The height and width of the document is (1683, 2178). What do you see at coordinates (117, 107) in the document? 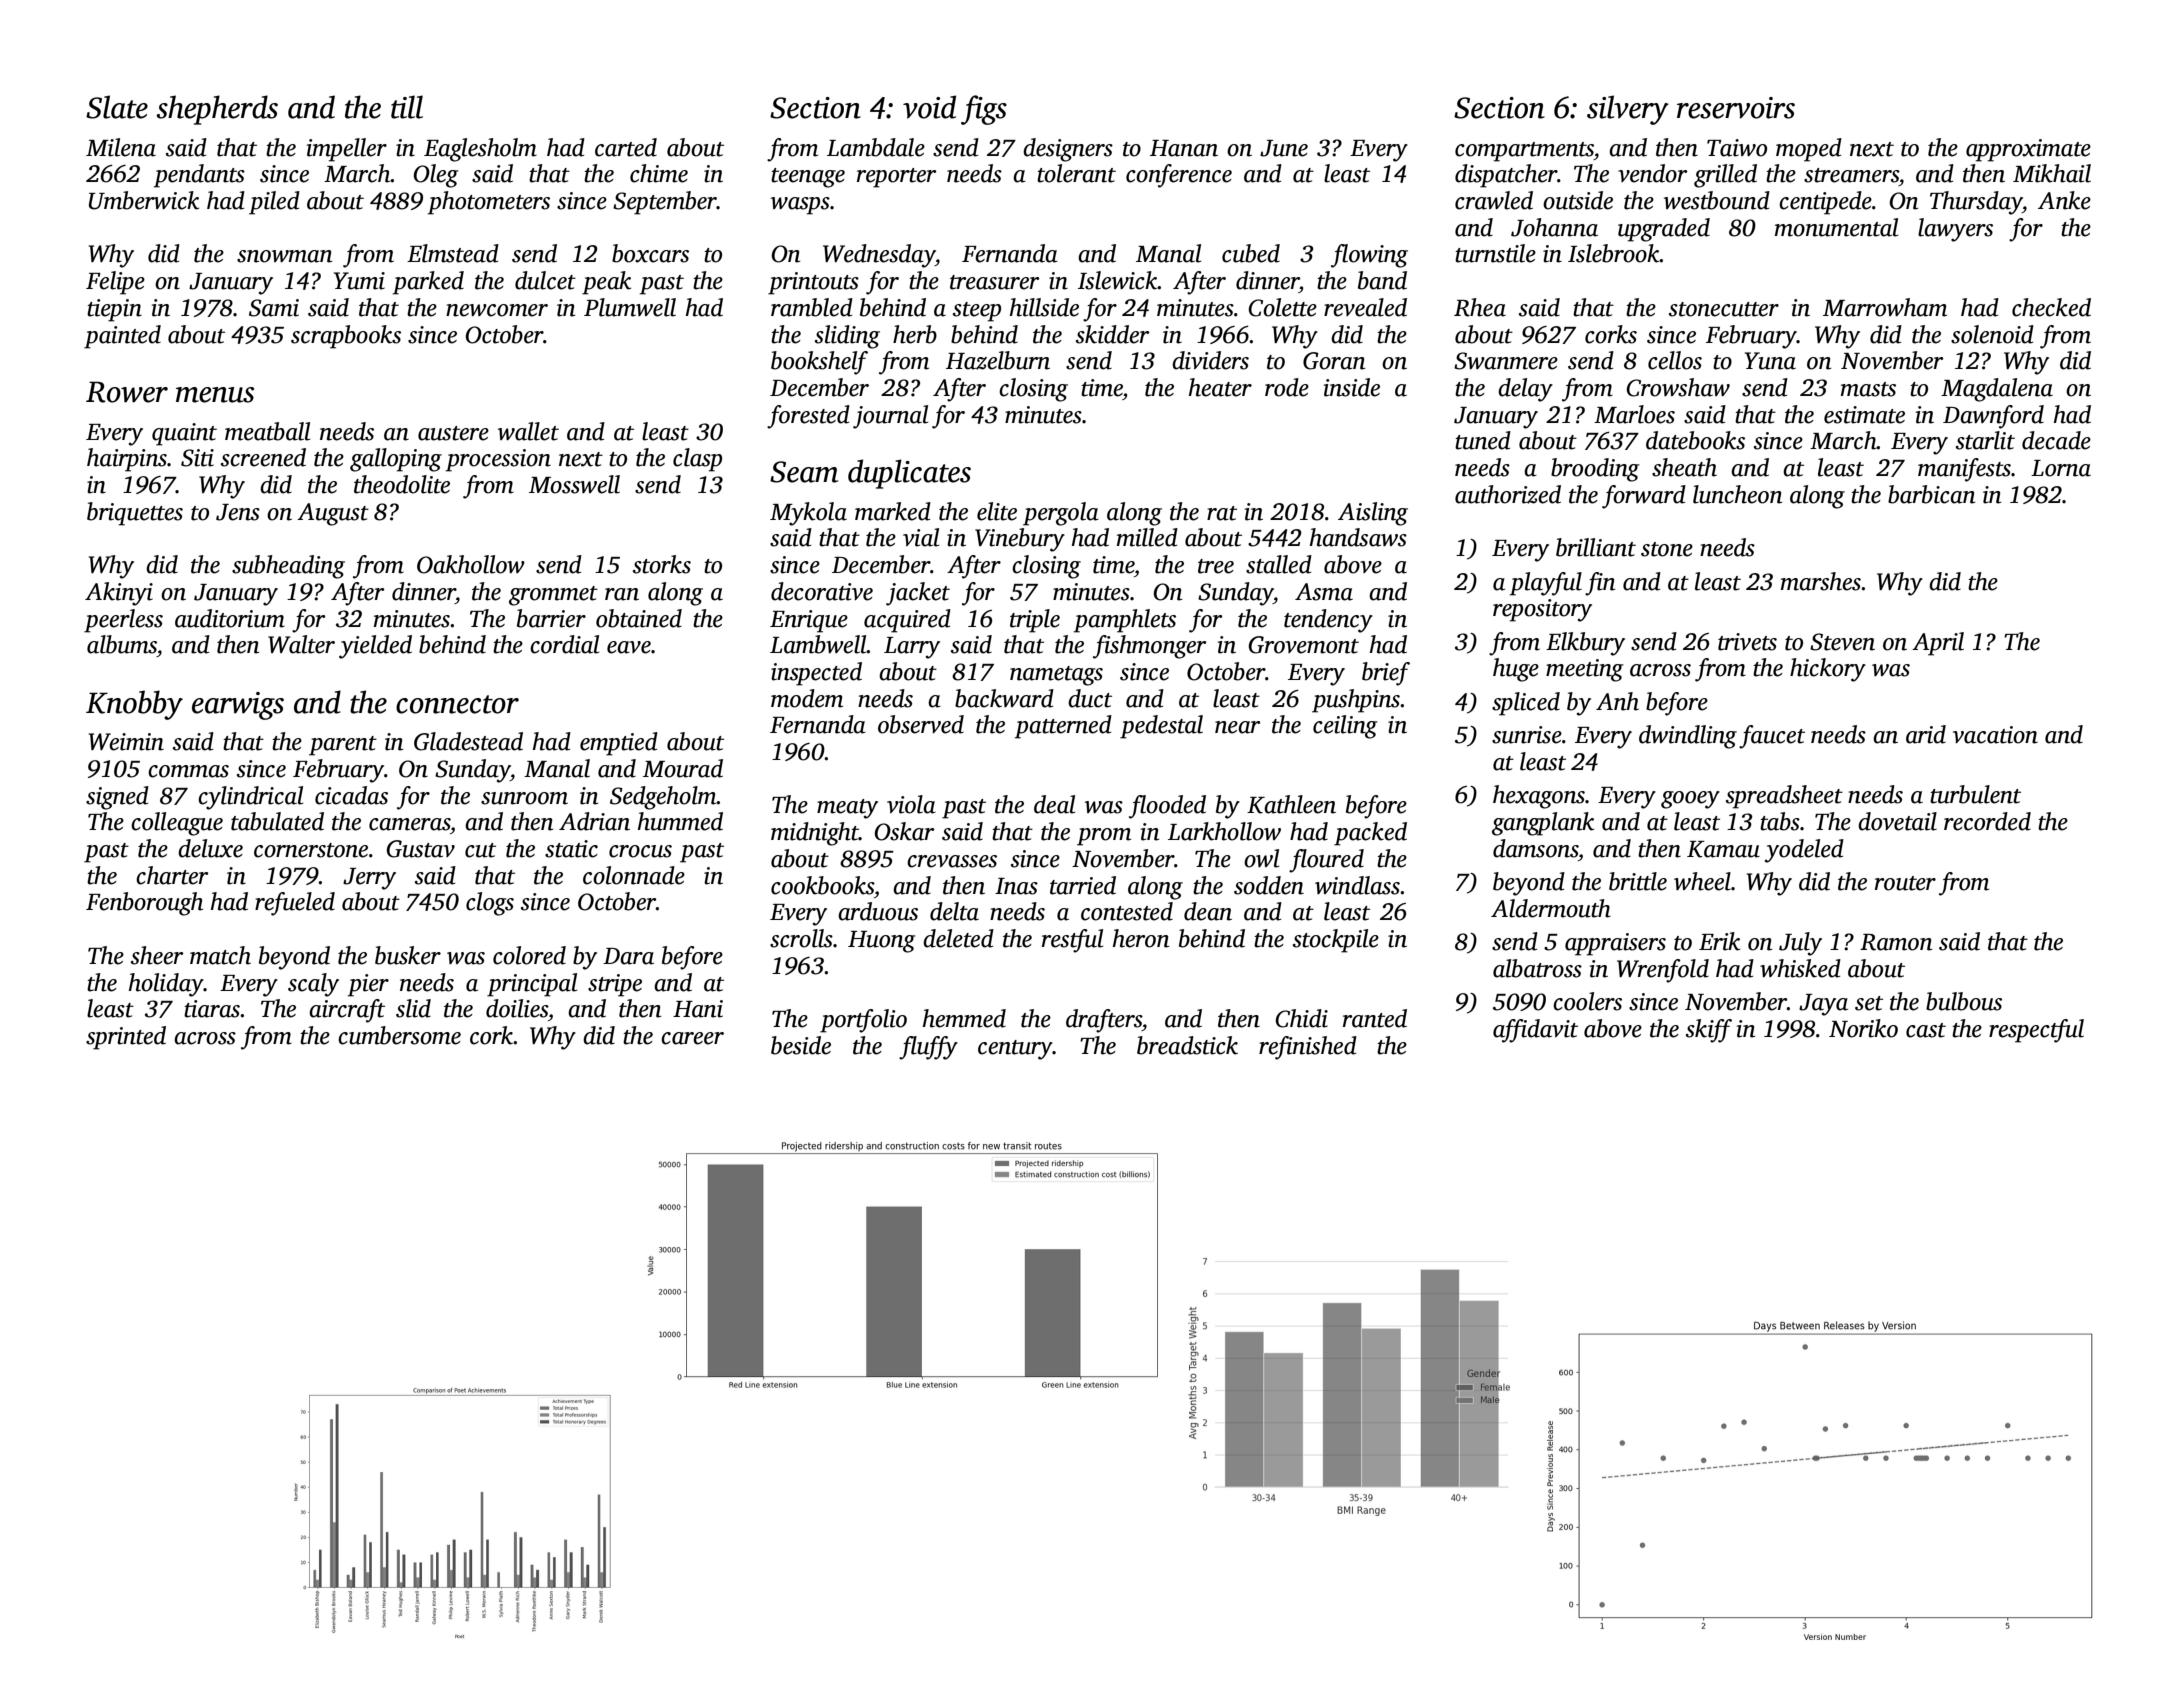
I see `Slate` at bounding box center [117, 107].
